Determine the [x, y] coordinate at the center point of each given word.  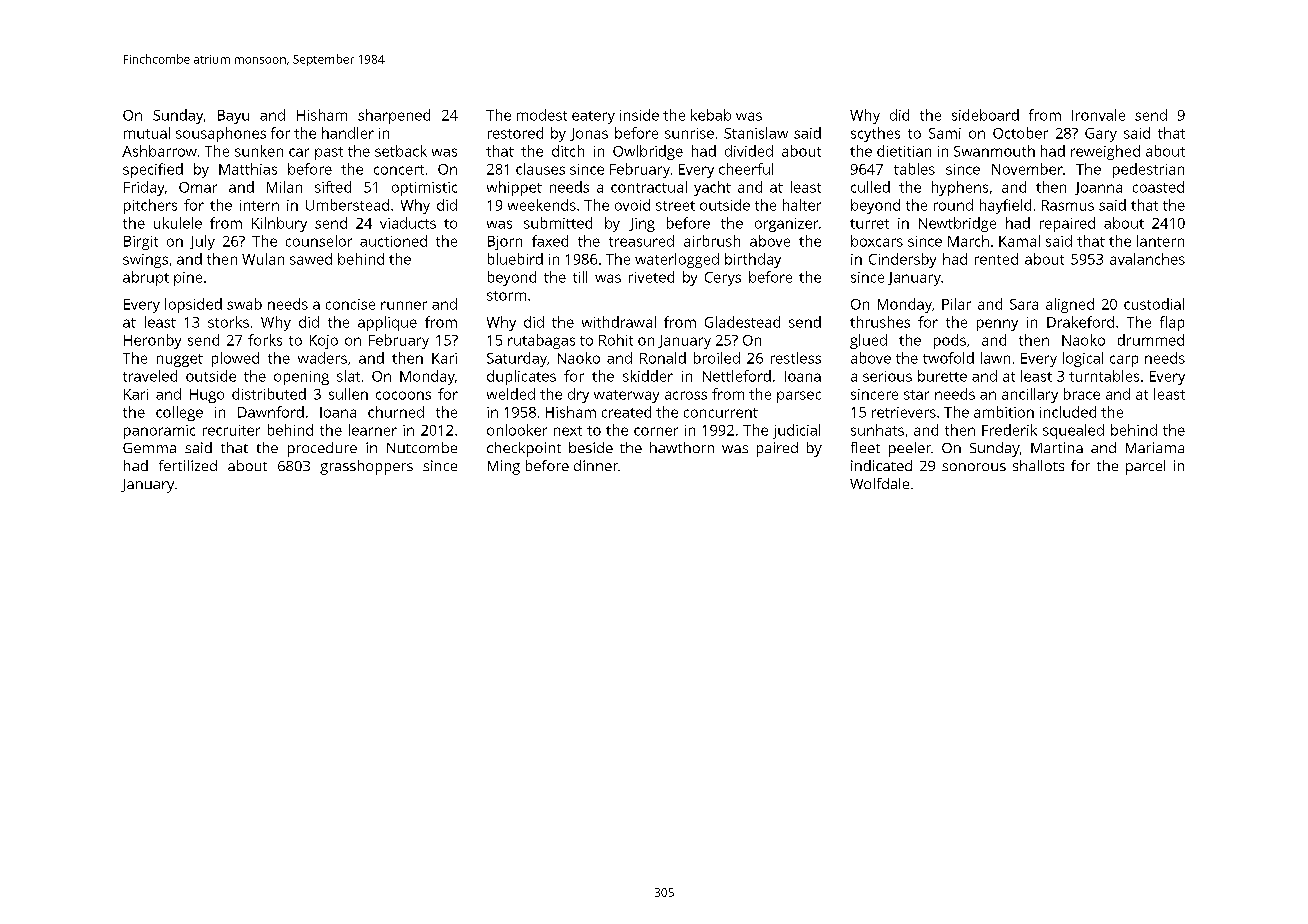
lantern [1160, 241]
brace [1082, 394]
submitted [558, 223]
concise [350, 304]
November [1027, 169]
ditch [568, 151]
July [202, 242]
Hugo [207, 396]
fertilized [188, 465]
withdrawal [619, 322]
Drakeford [1080, 322]
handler [348, 133]
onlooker [517, 430]
